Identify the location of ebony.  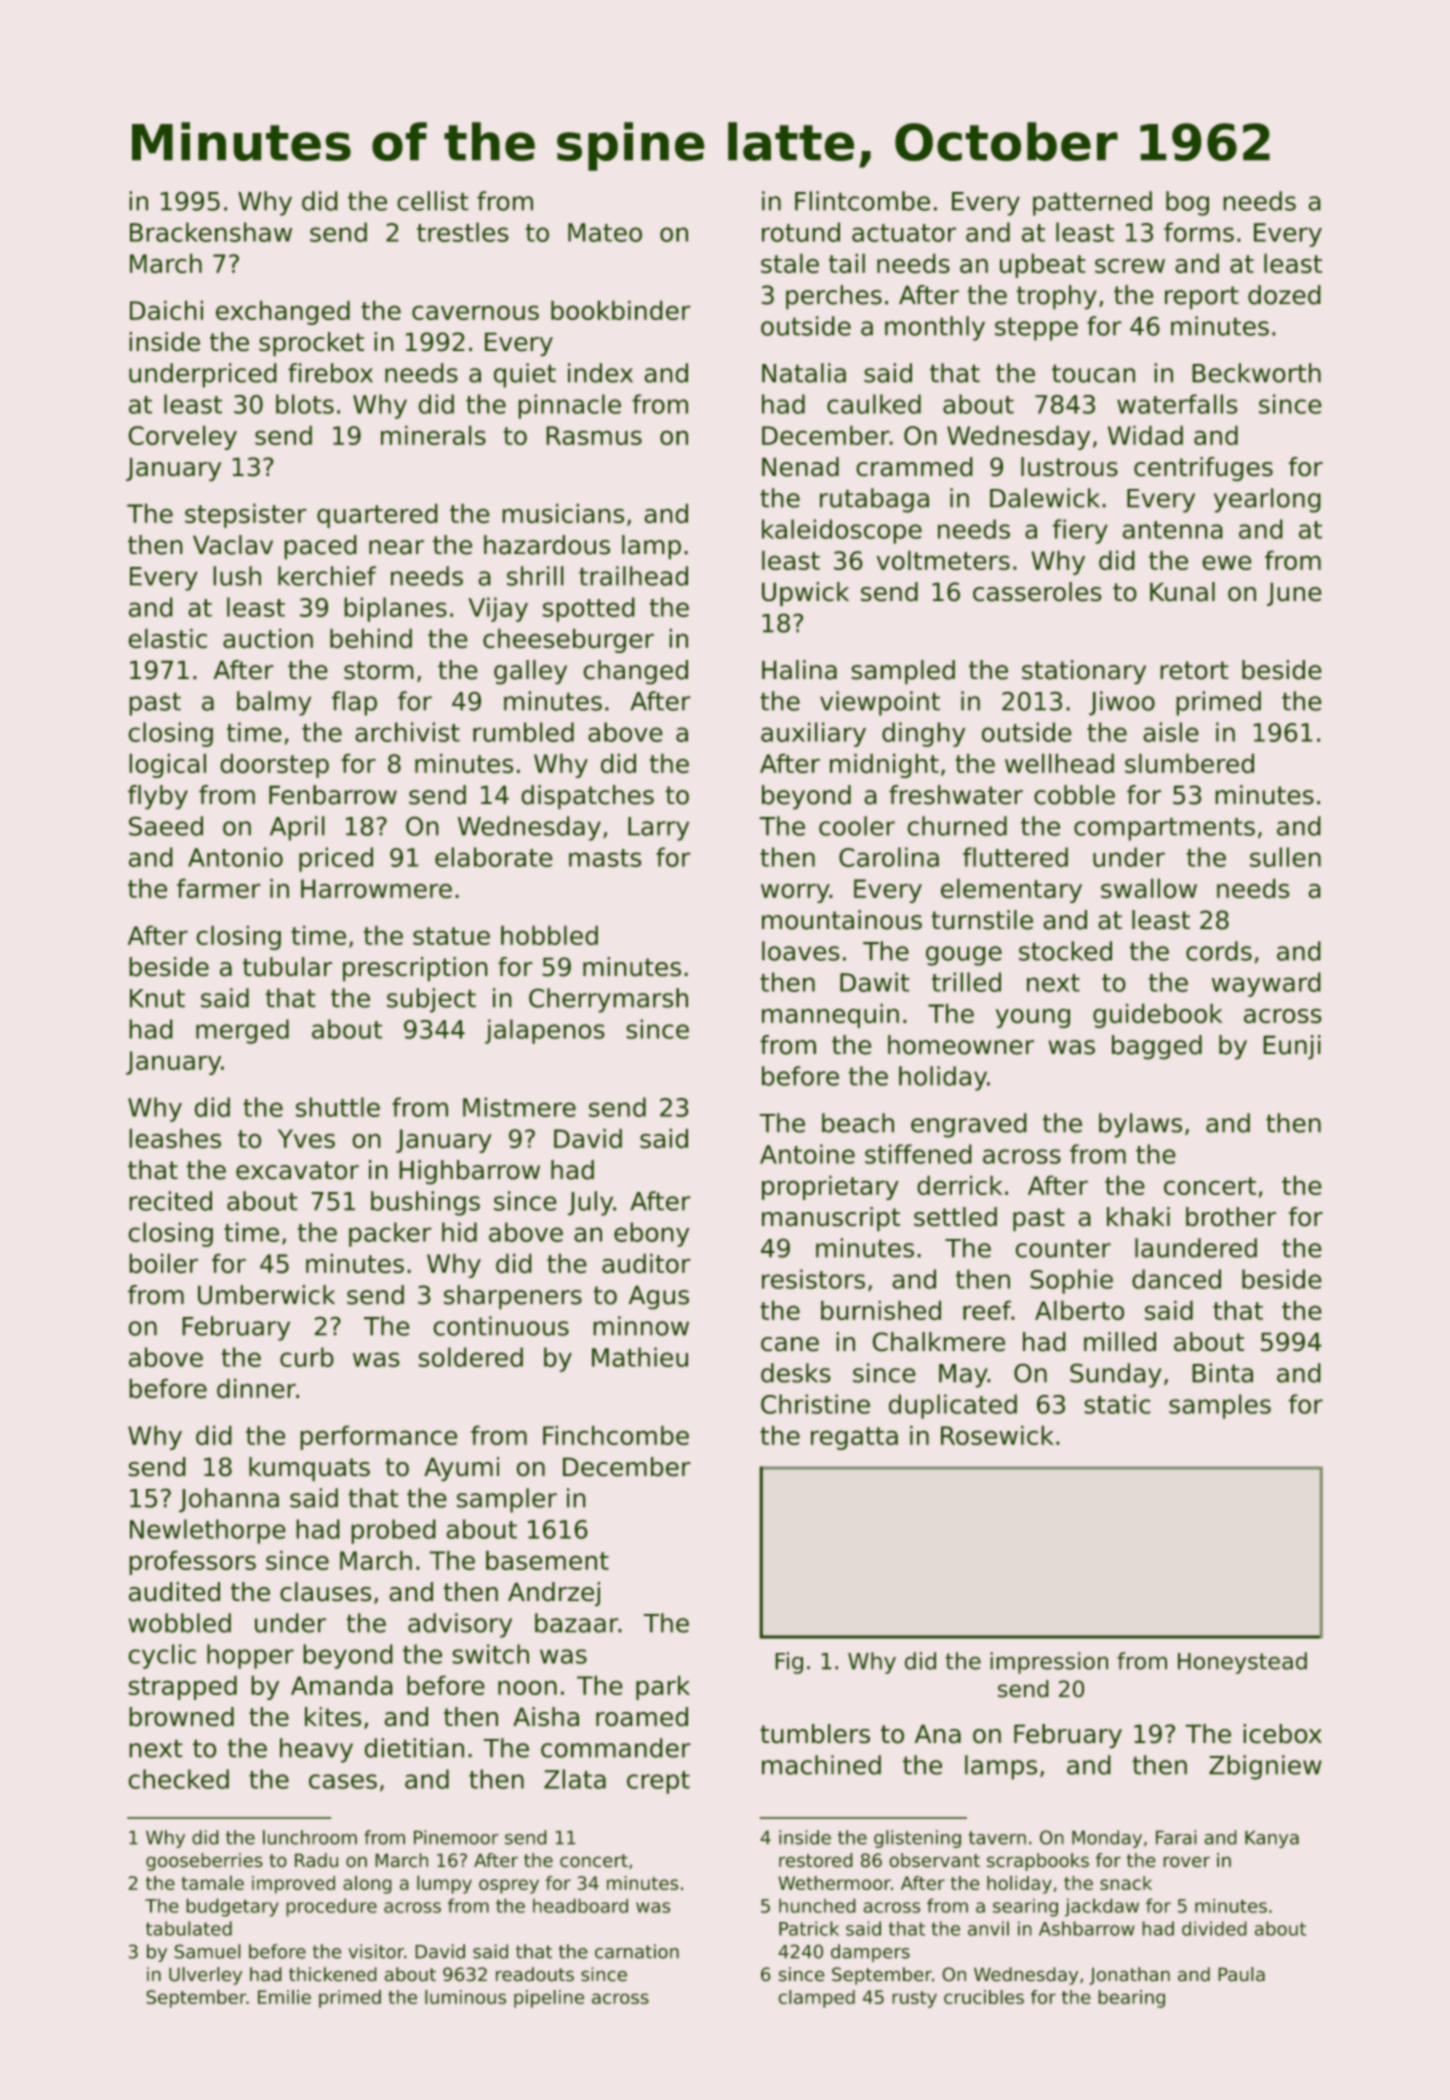
(651, 1234).
